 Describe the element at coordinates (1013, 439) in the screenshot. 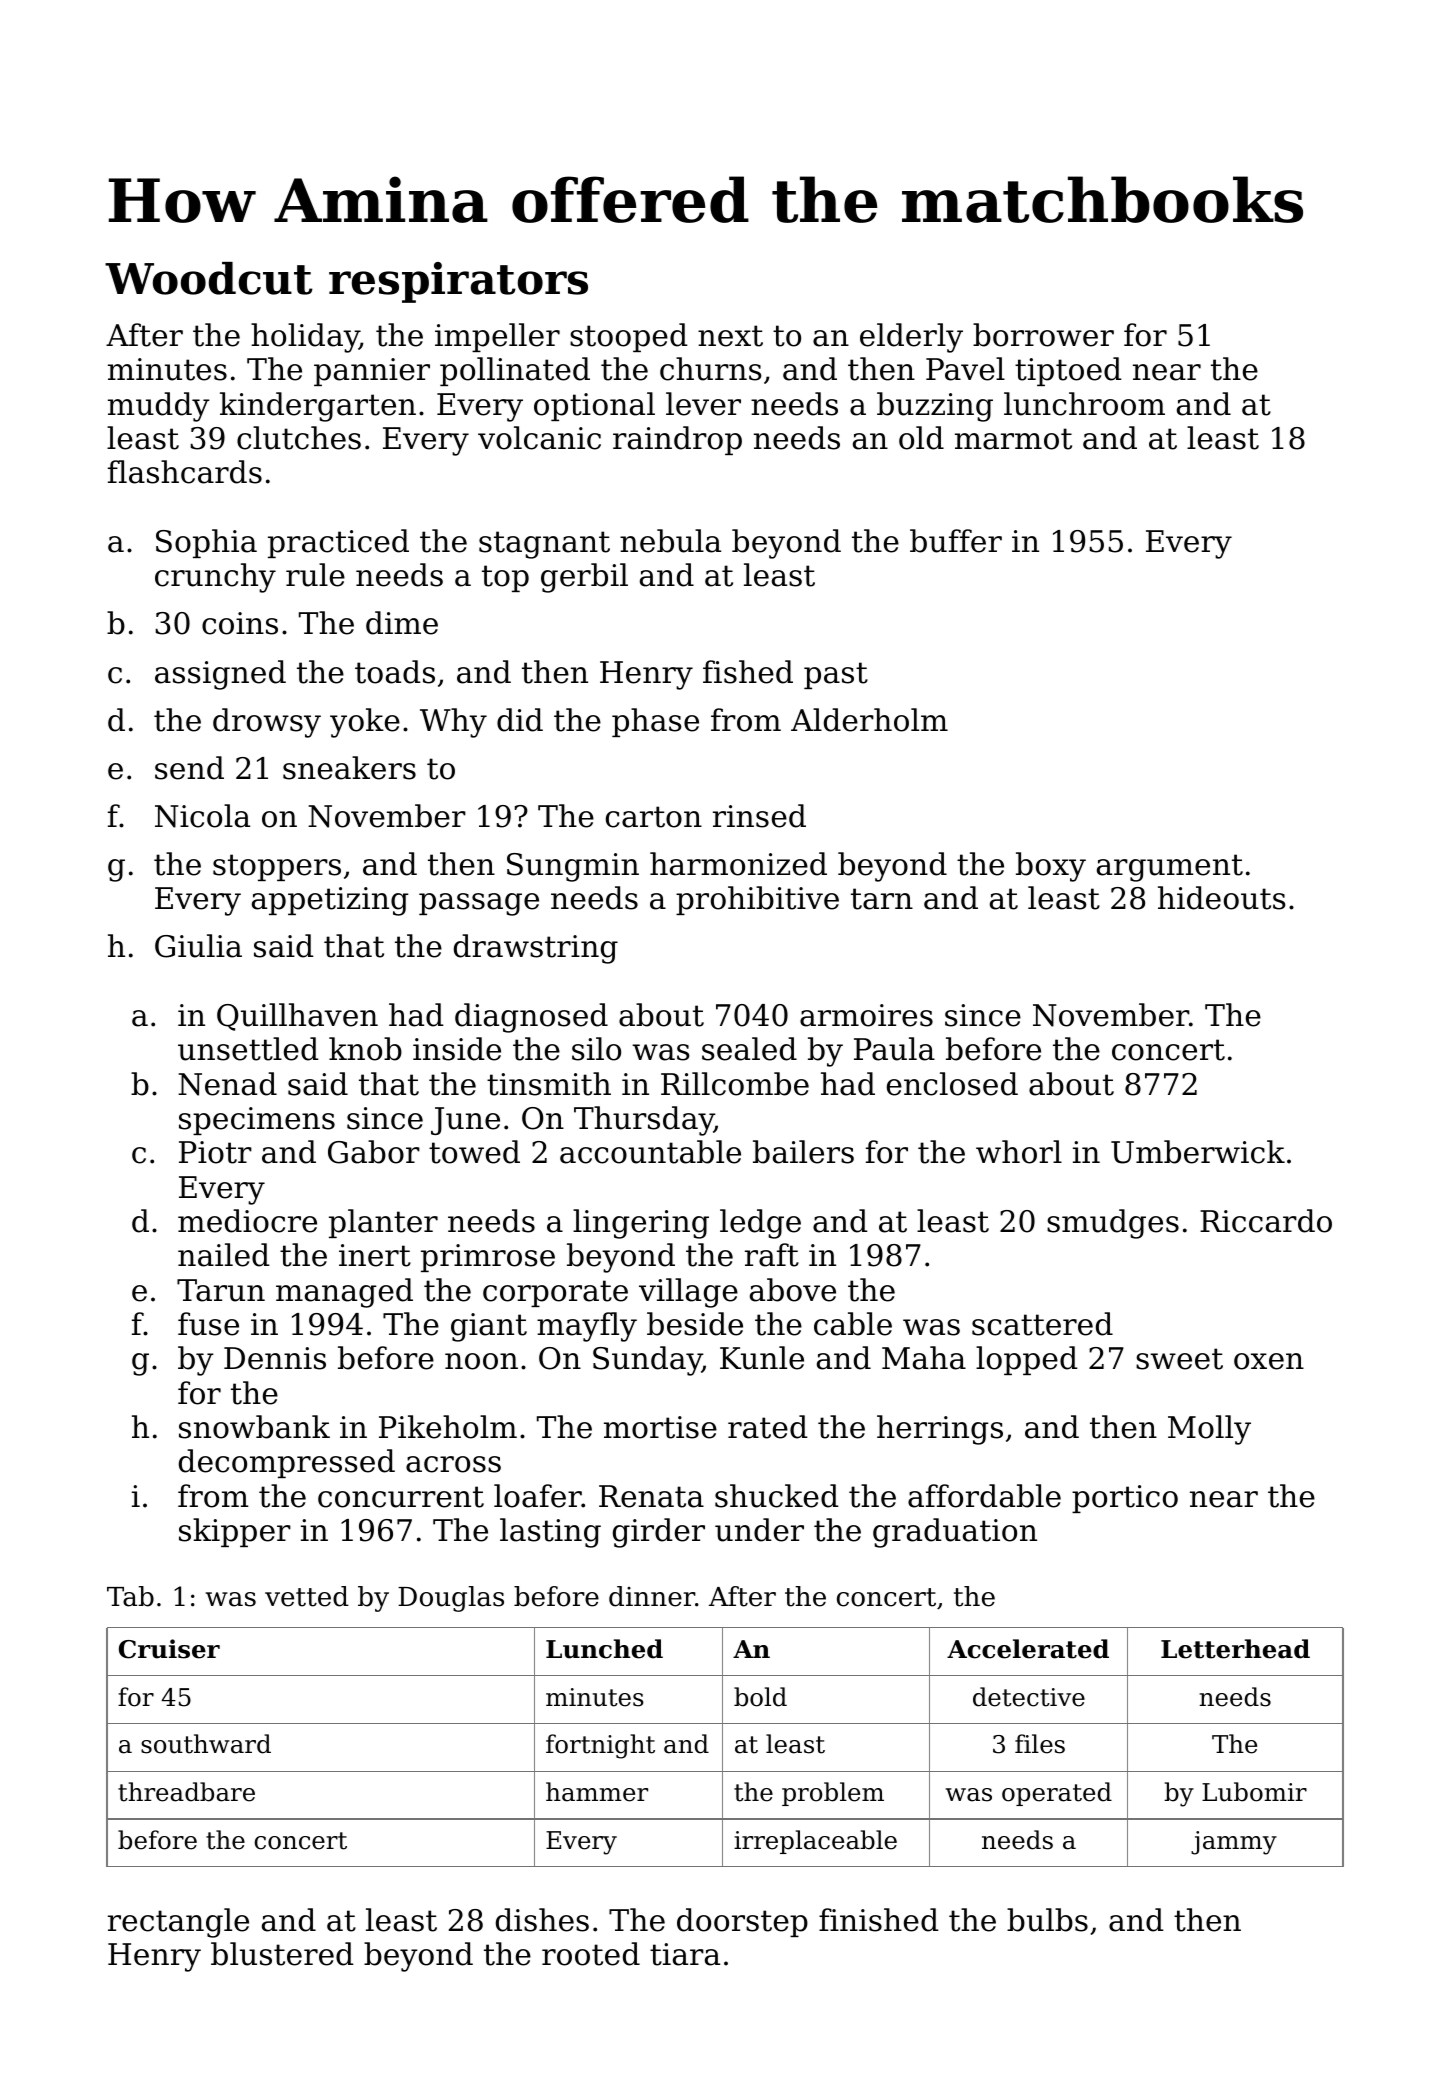

I see `marmot` at that location.
